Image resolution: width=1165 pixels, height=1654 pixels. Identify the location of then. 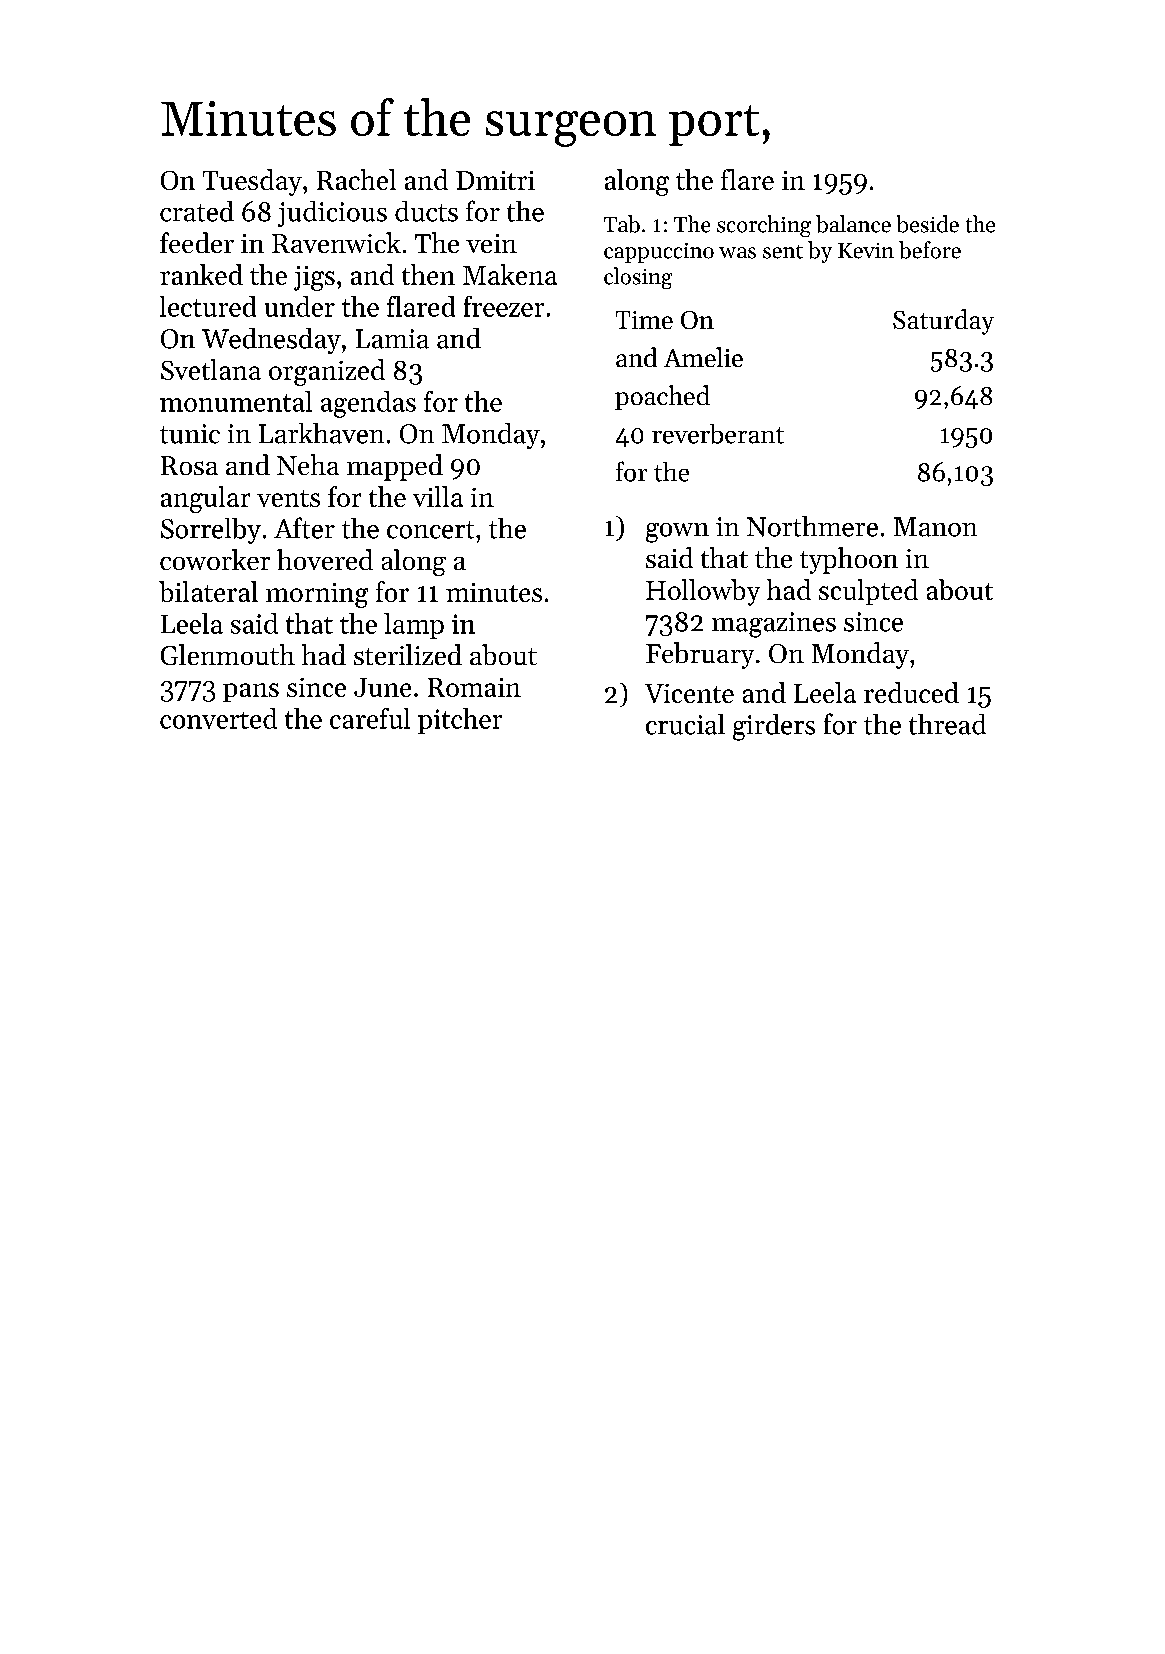
(428, 274).
